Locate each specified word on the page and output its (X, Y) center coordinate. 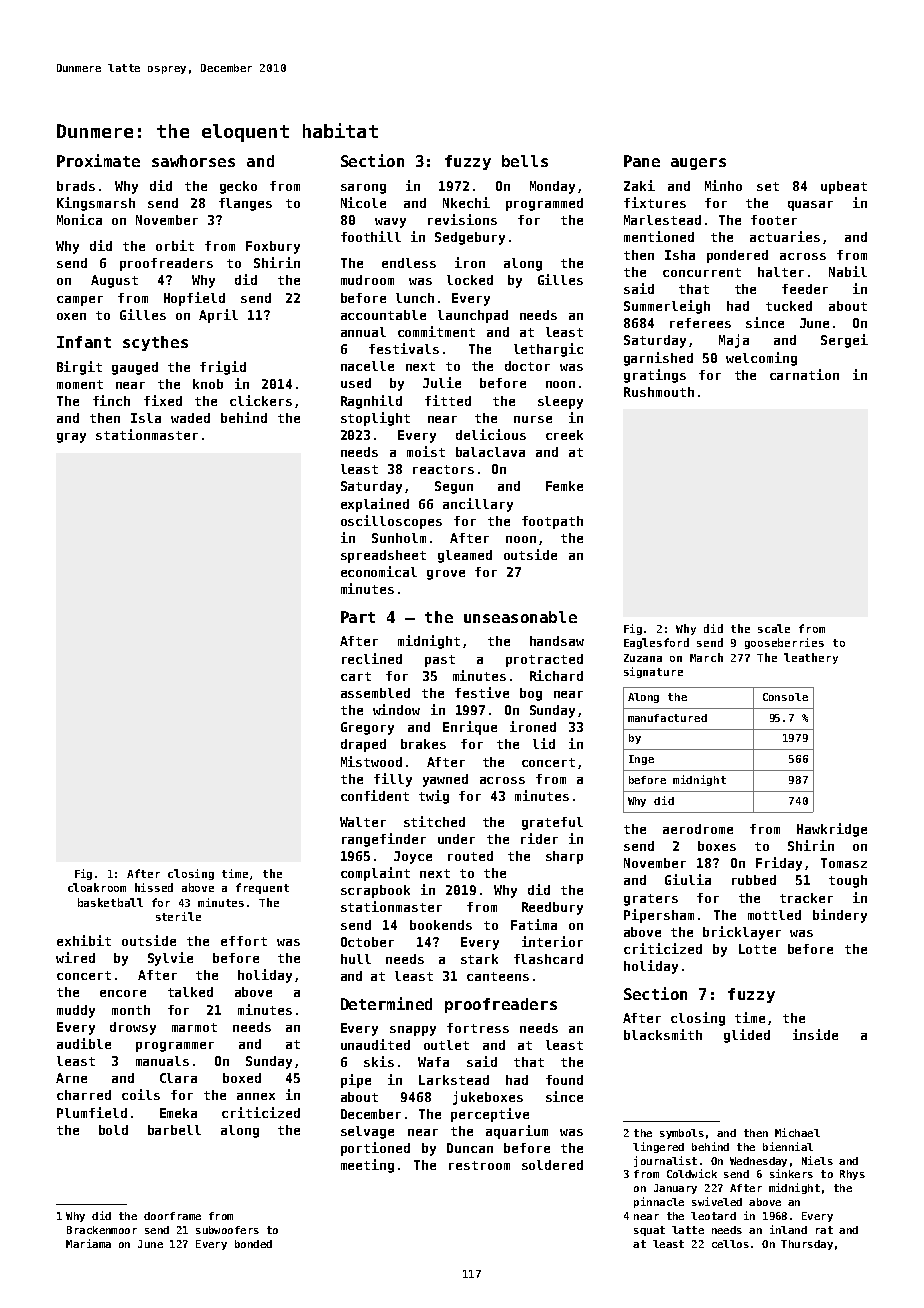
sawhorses (193, 161)
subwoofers (227, 1230)
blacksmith (663, 1034)
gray (71, 438)
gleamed (465, 556)
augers (698, 164)
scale (774, 628)
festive (482, 692)
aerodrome (698, 829)
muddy (76, 1011)
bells (525, 161)
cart (356, 676)
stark (479, 959)
